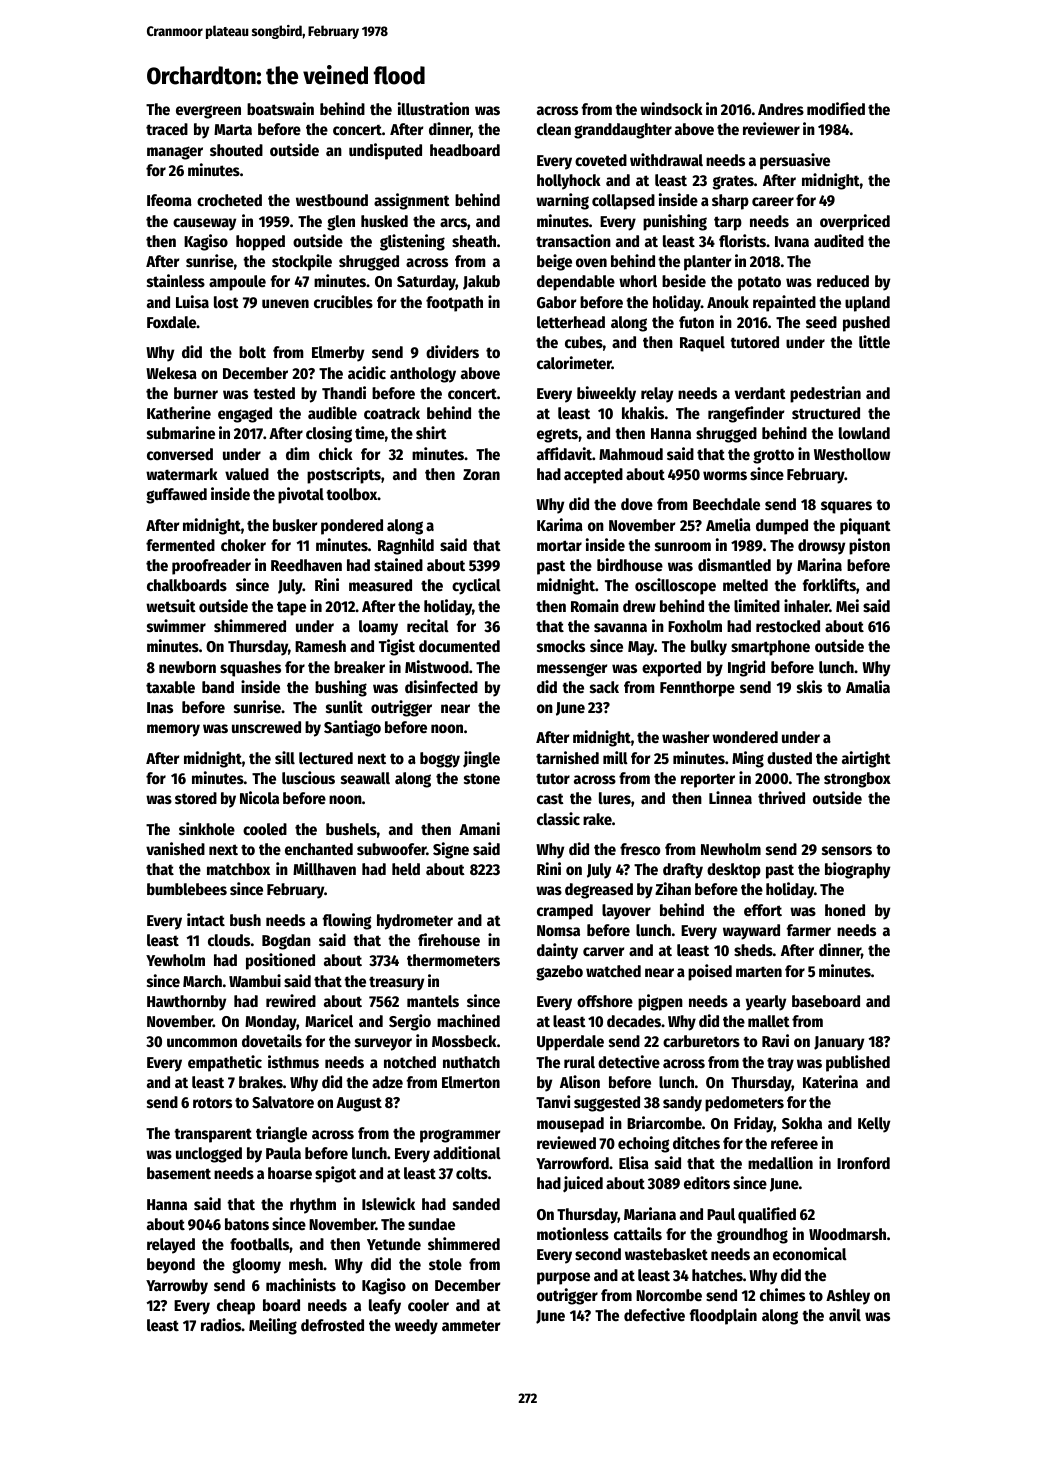 The width and height of the screenshot is (1037, 1473). I want to click on luscious, so click(308, 778).
